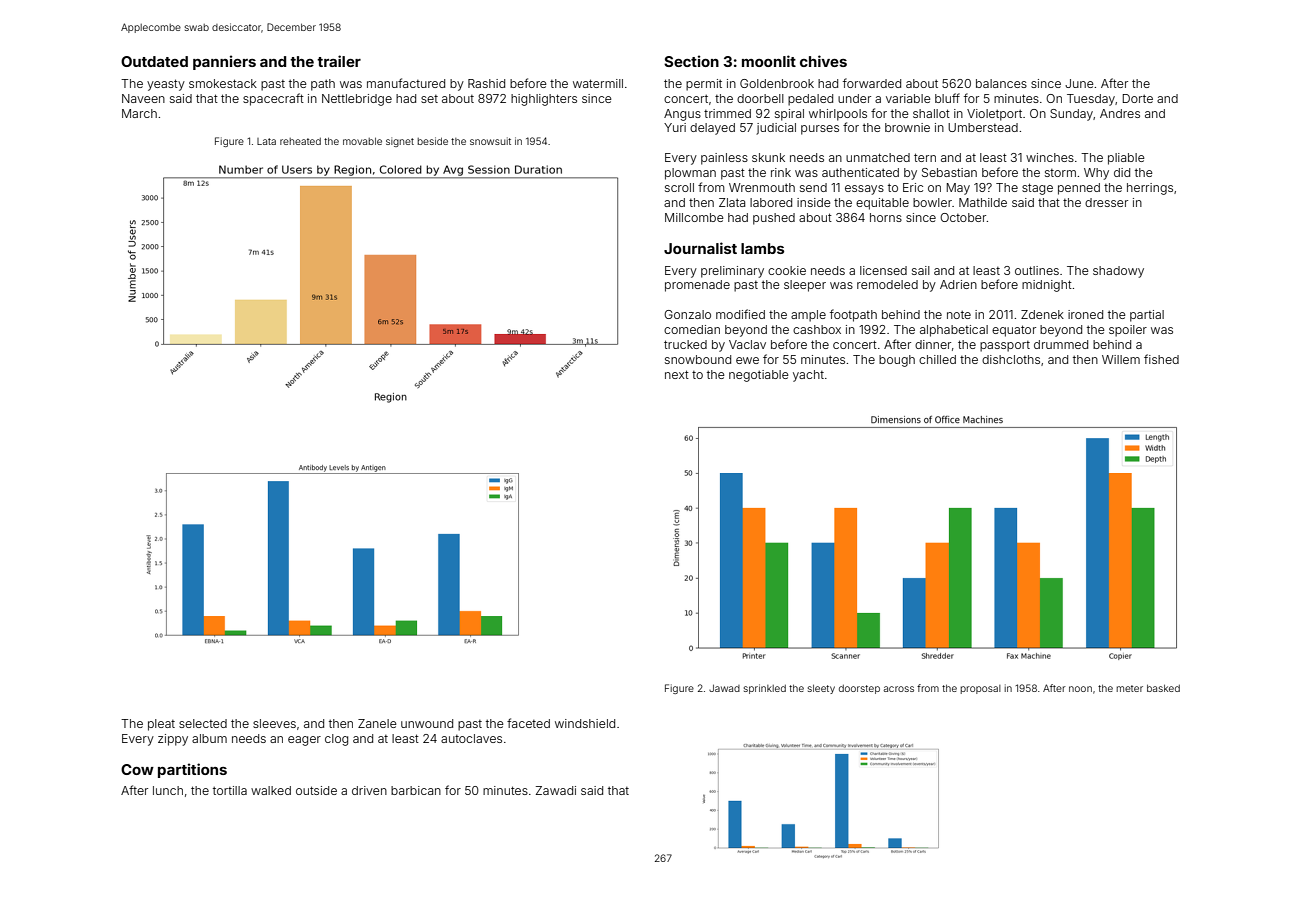  I want to click on scroll, so click(679, 187).
